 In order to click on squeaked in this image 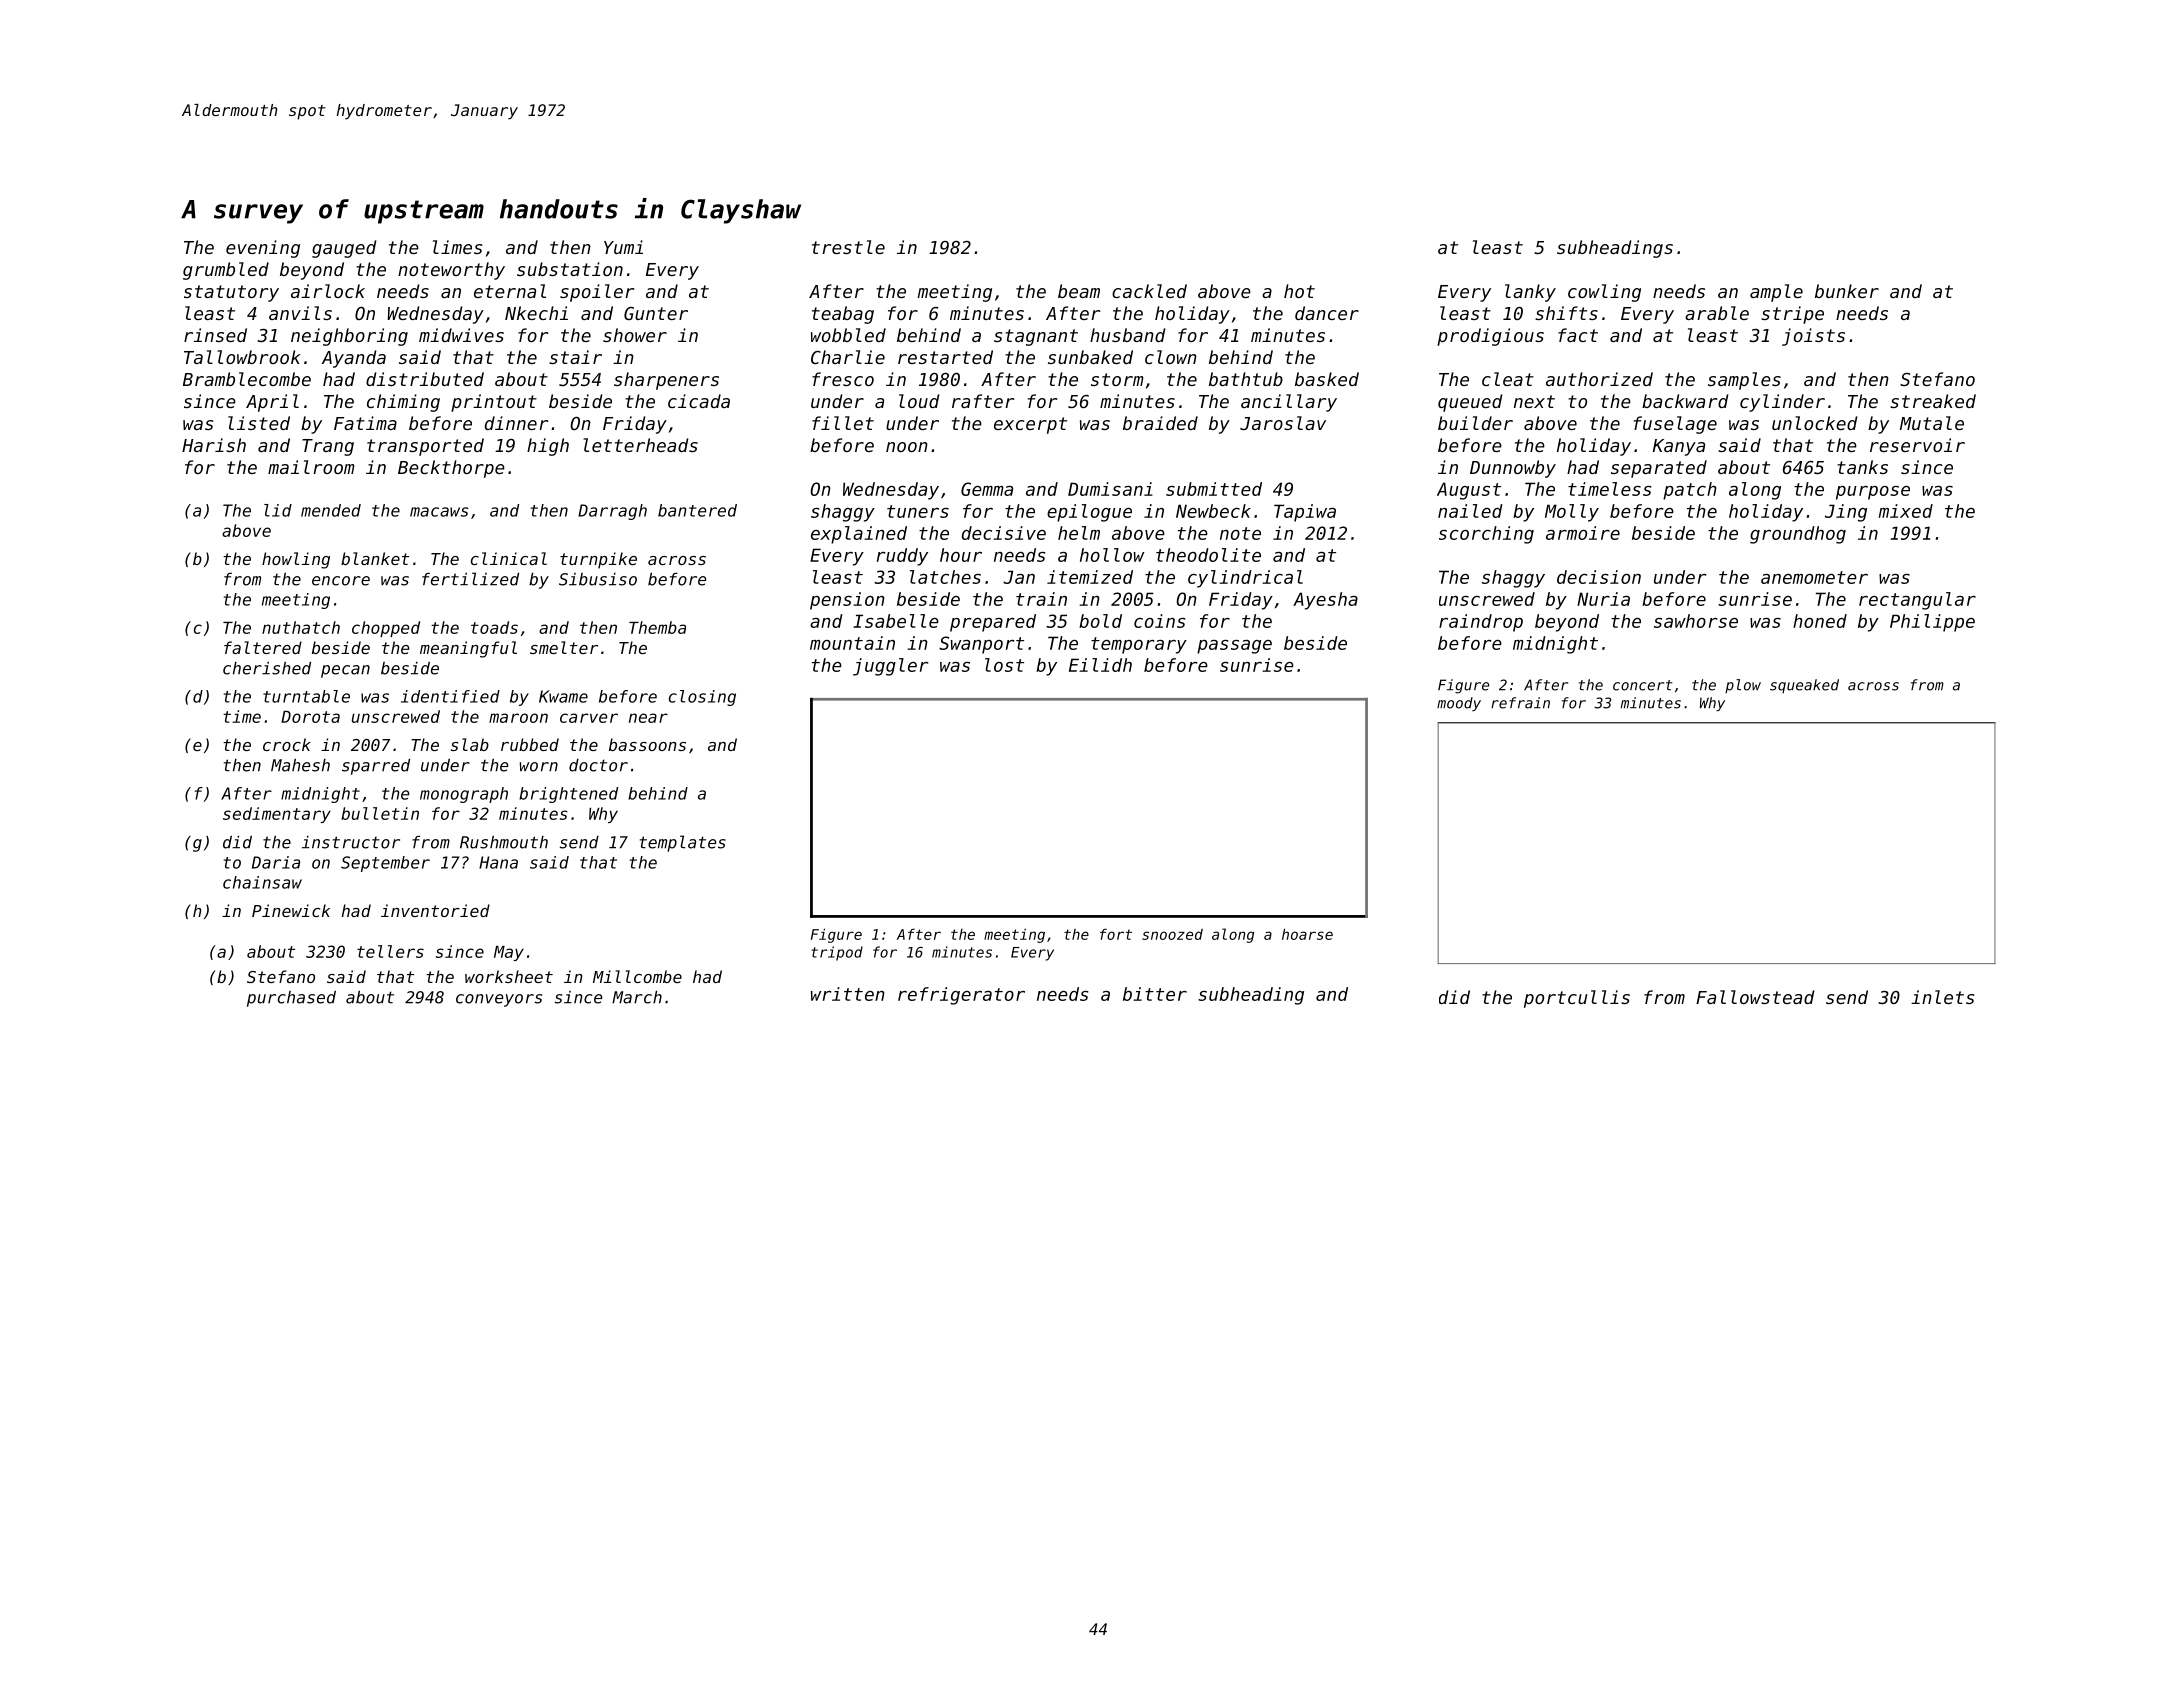, I will do `click(1804, 686)`.
